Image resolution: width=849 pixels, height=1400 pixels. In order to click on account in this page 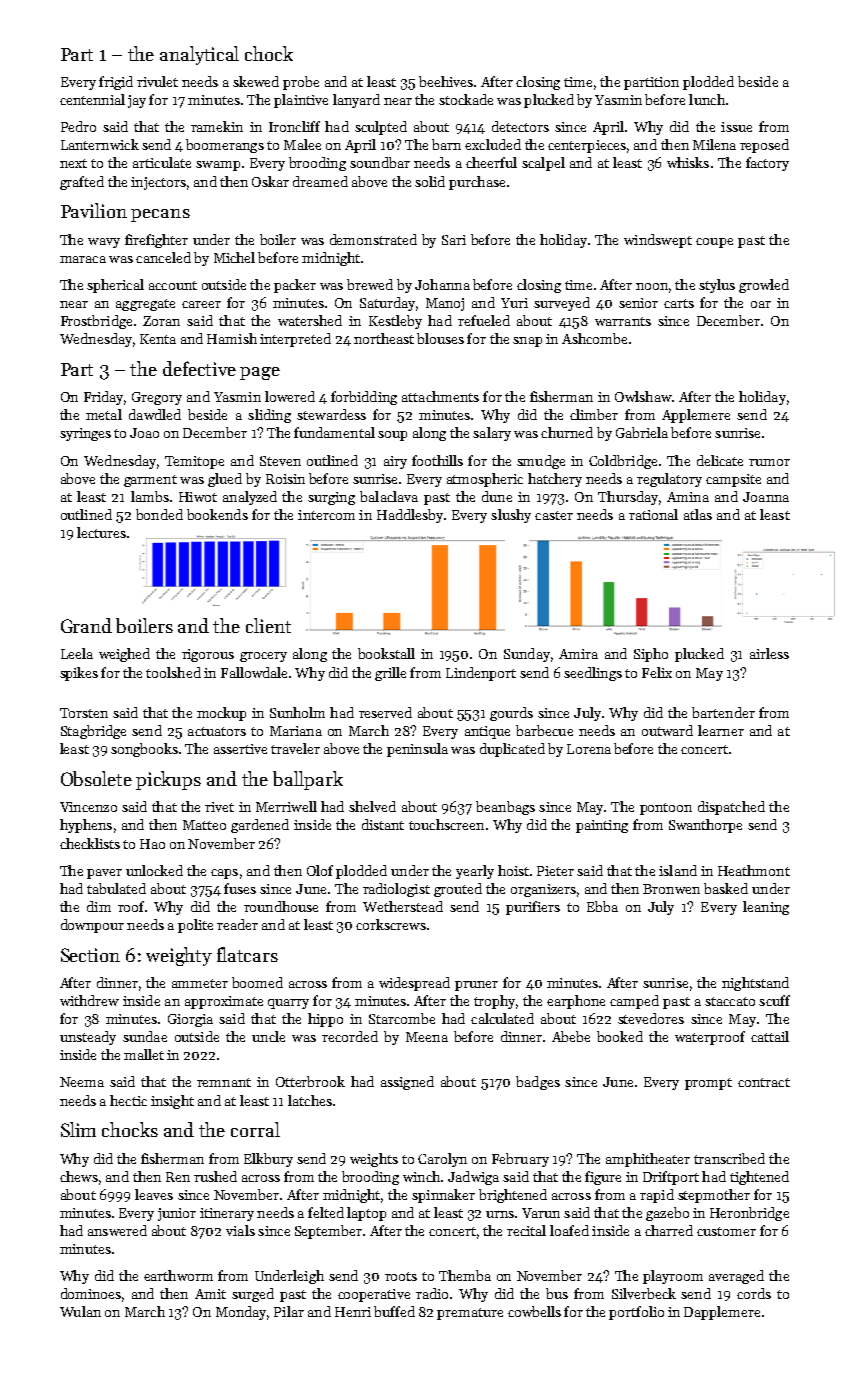, I will do `click(173, 285)`.
